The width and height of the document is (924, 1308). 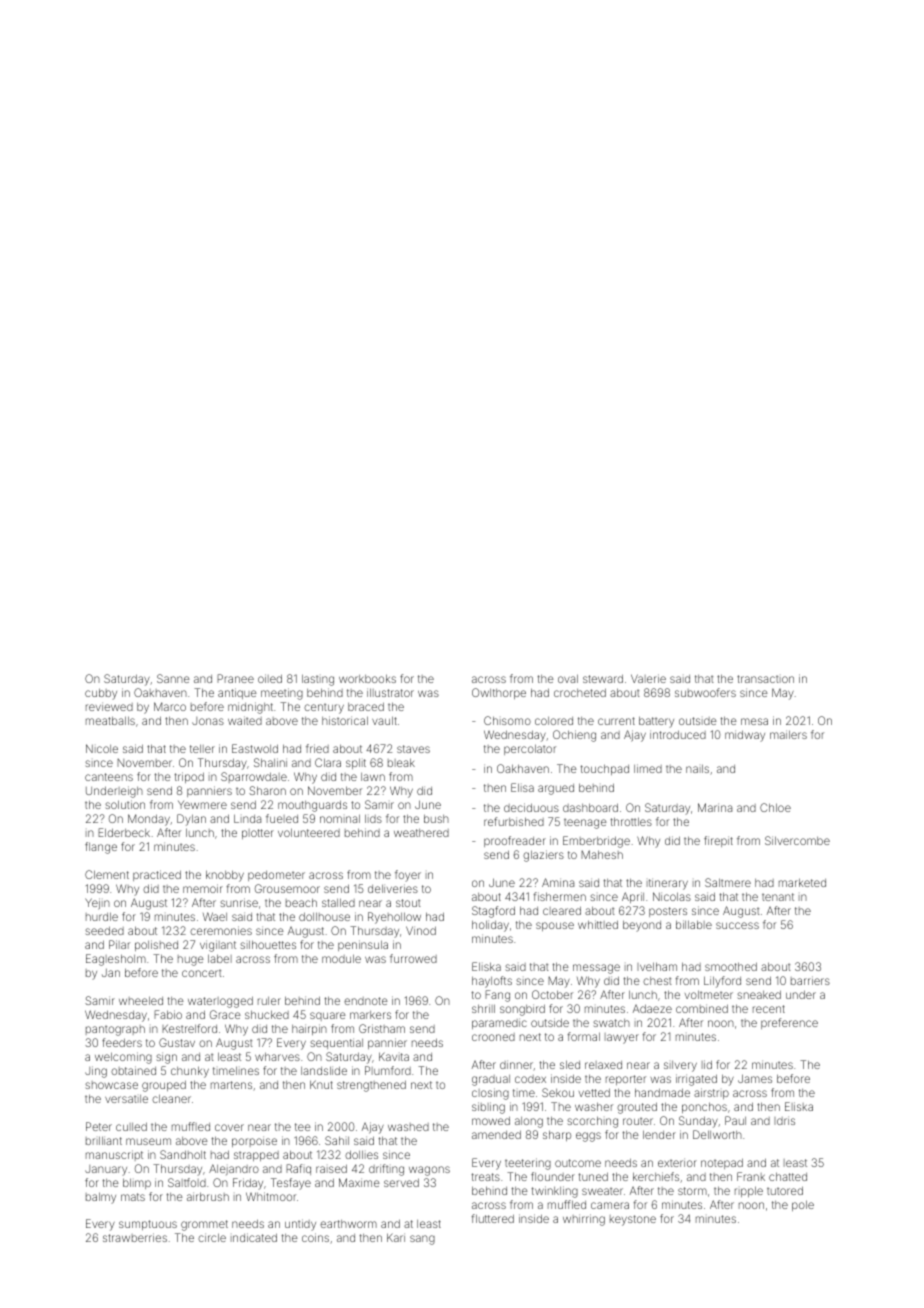 What do you see at coordinates (125, 804) in the document?
I see `solution` at bounding box center [125, 804].
